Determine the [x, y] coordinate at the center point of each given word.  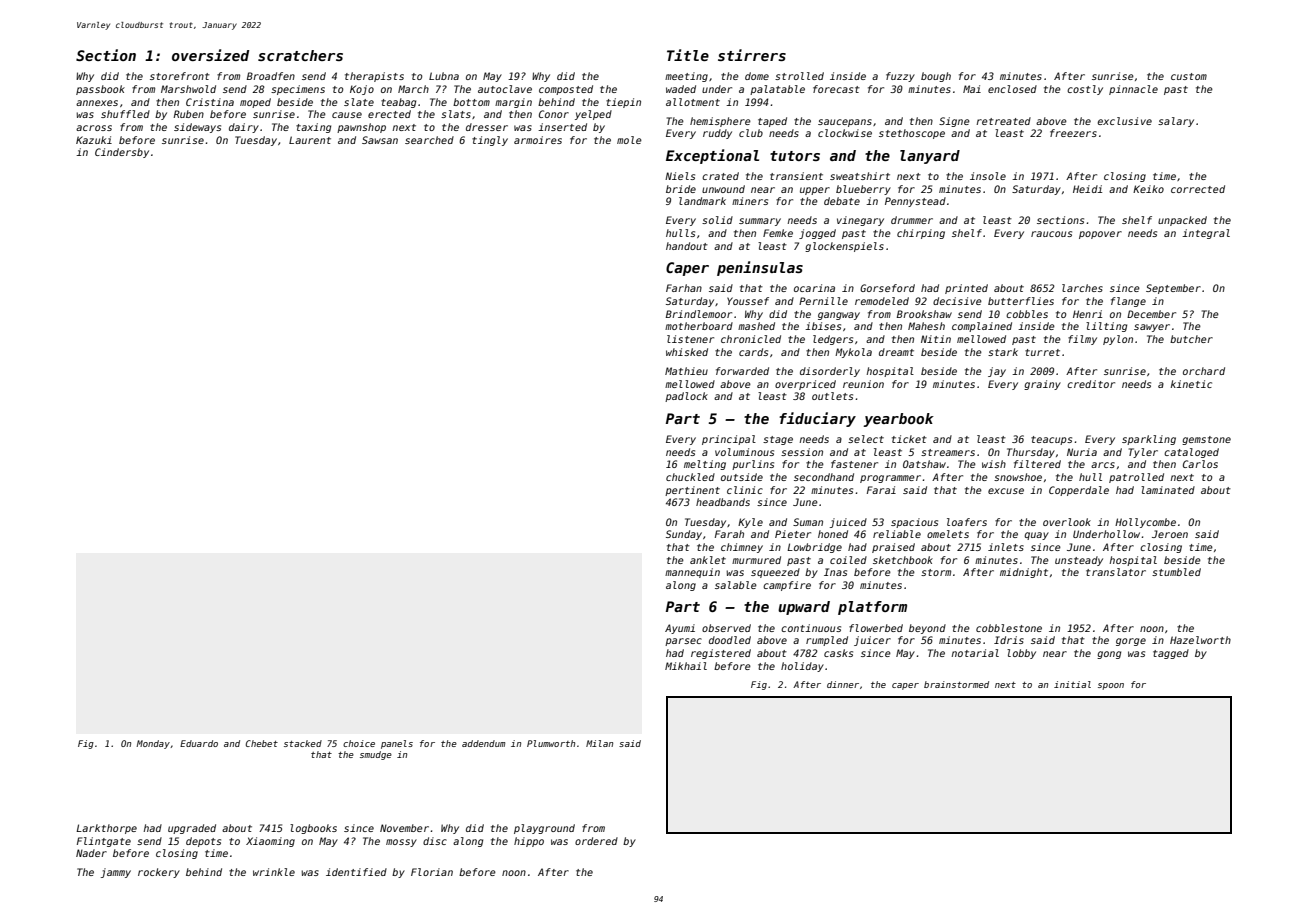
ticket [909, 439]
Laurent [310, 140]
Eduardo [199, 743]
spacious [914, 523]
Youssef [748, 301]
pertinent [692, 491]
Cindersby [122, 153]
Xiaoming [270, 842]
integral [1206, 234]
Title [688, 55]
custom [1189, 76]
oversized [210, 55]
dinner [843, 684]
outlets [832, 396]
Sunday [684, 535]
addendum [483, 743]
